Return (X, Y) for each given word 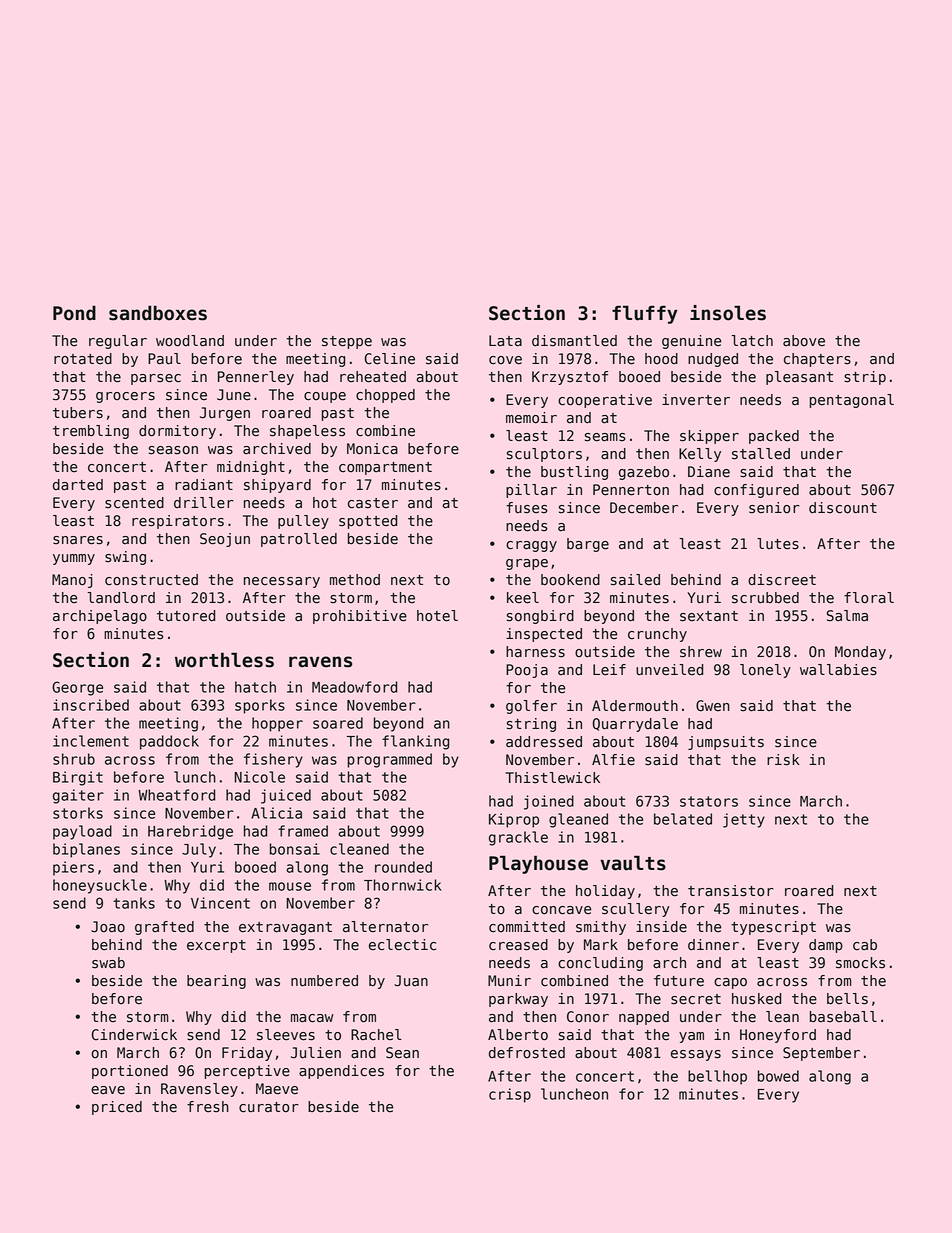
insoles (728, 313)
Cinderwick (134, 1035)
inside (661, 927)
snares (78, 540)
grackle (518, 838)
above (804, 341)
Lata (505, 341)
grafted (164, 928)
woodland (190, 341)
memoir (531, 418)
